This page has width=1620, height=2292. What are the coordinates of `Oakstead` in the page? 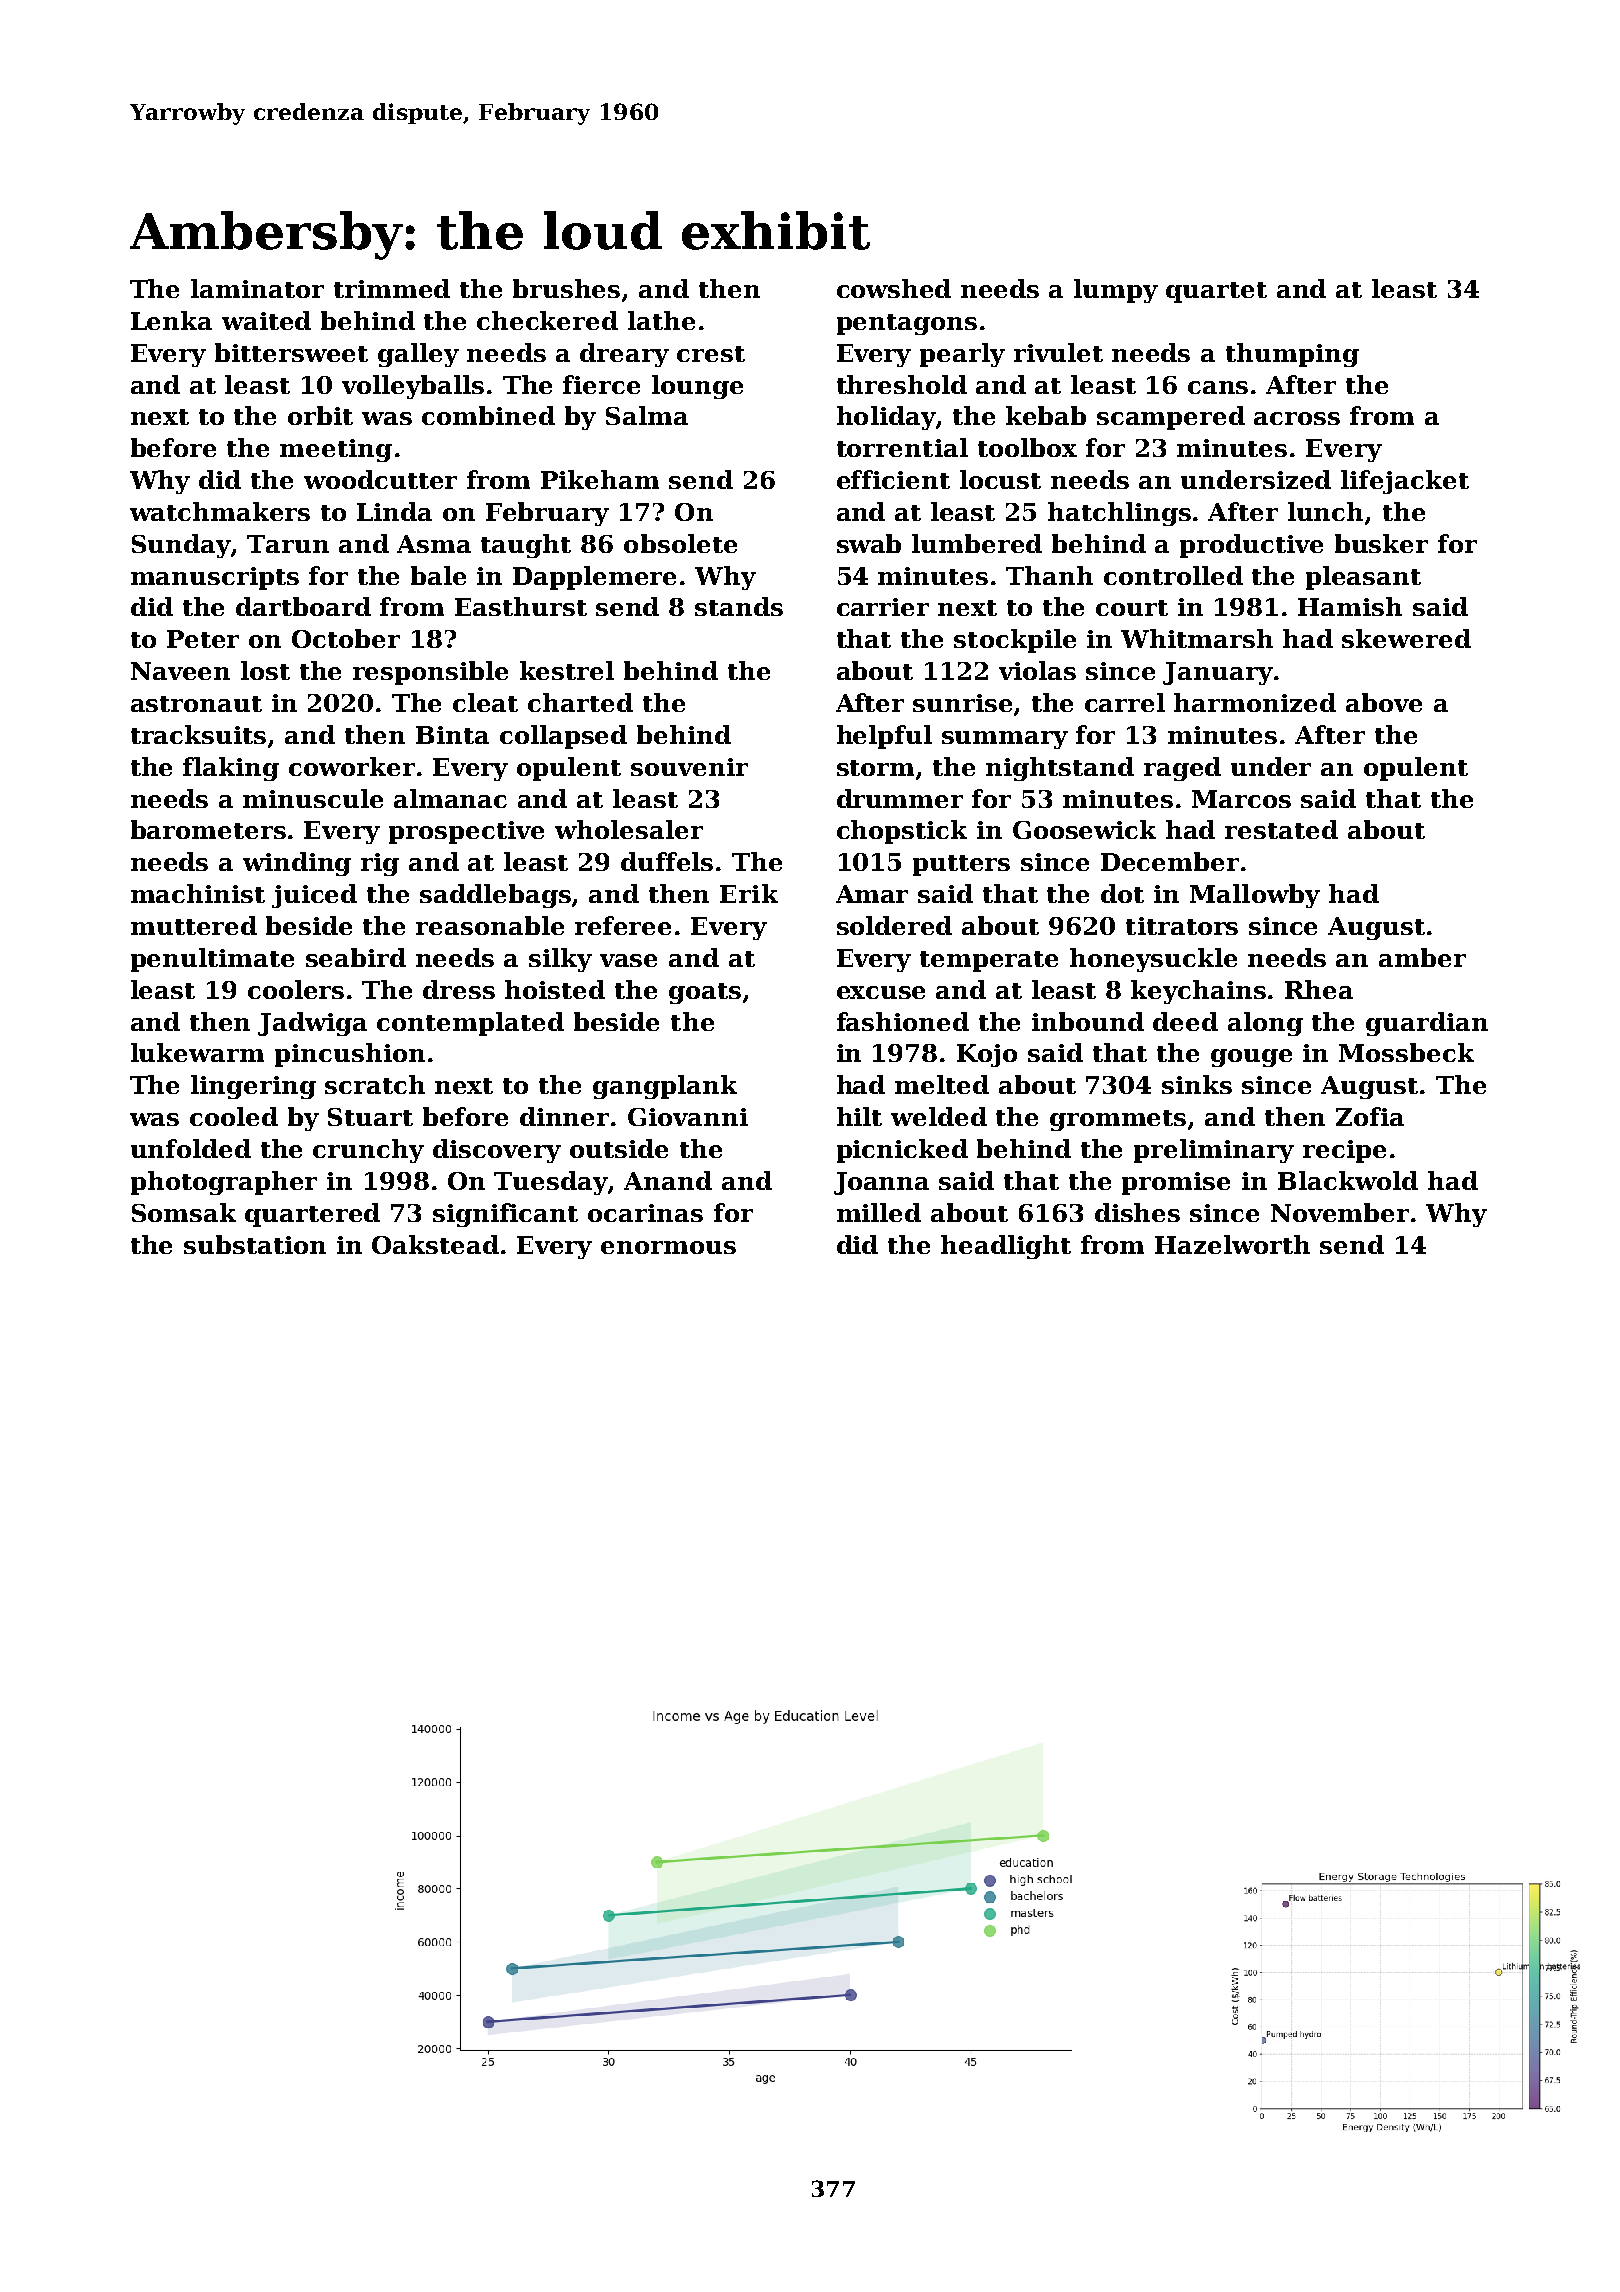 It's located at (435, 1244).
